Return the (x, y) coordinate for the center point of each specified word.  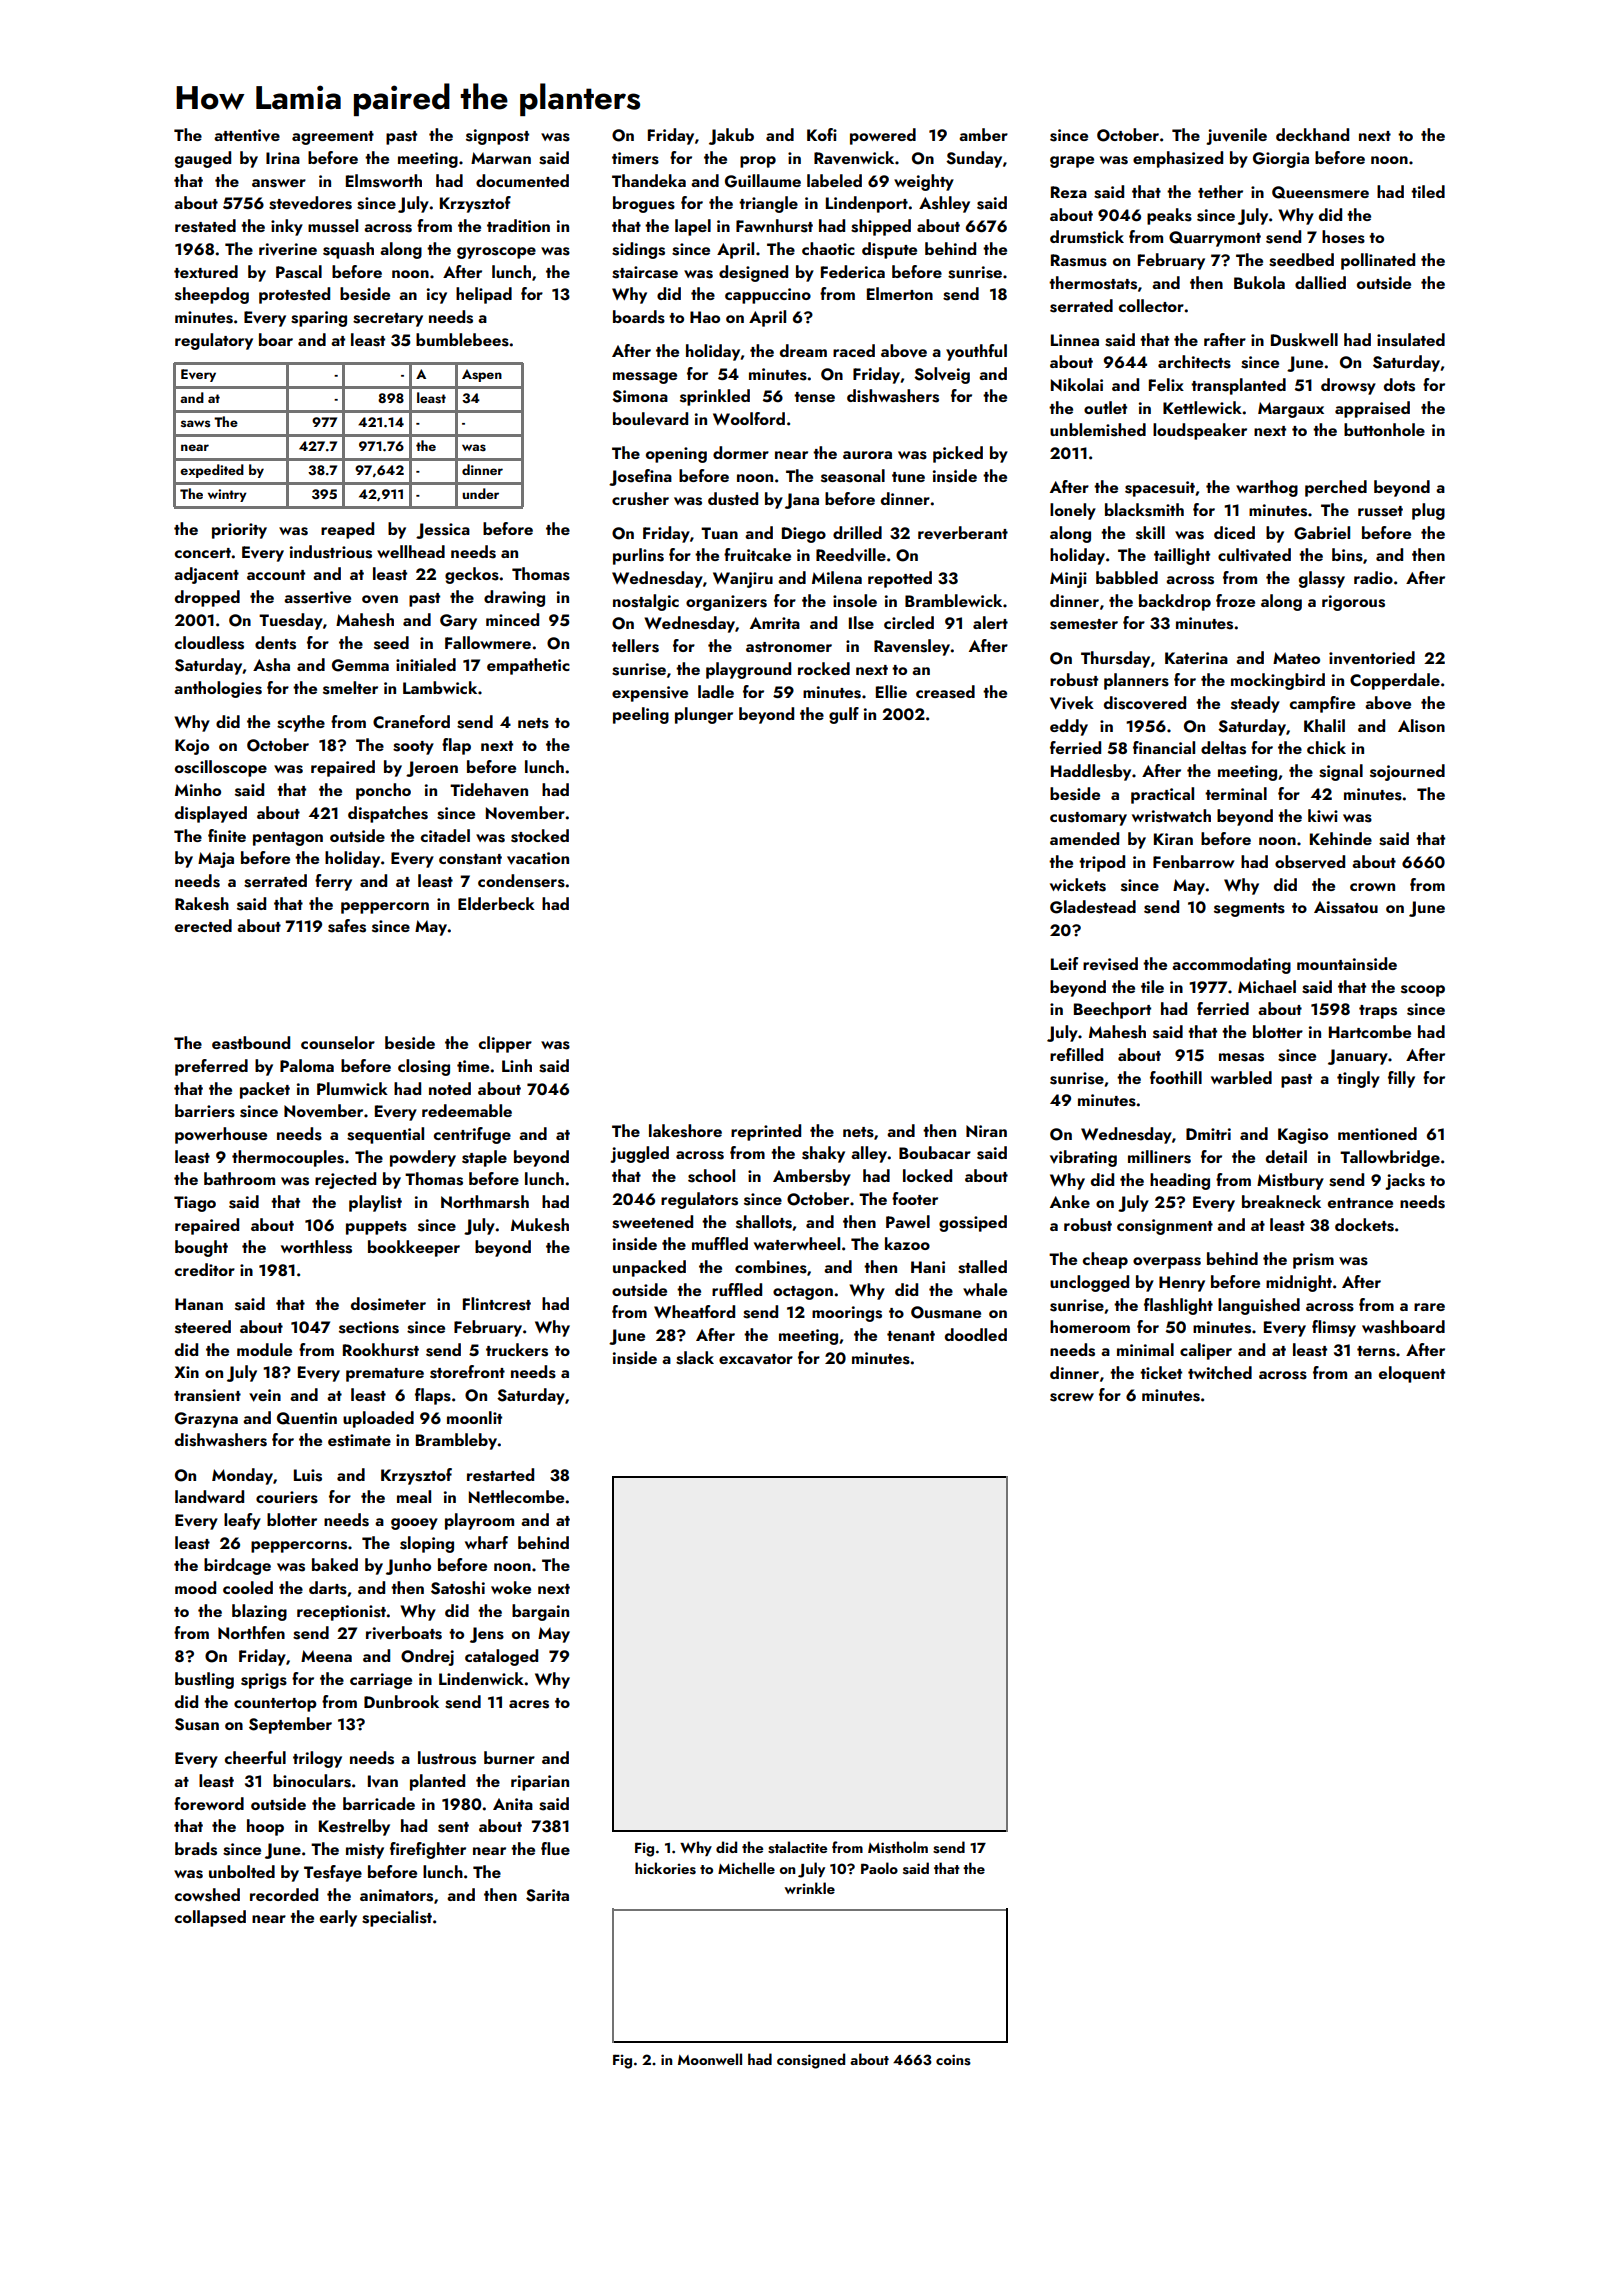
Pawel (908, 1221)
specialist (397, 1918)
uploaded (378, 1419)
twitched (1220, 1372)
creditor (205, 1269)
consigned (811, 2061)
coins (953, 2060)
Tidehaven (489, 789)
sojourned (1407, 772)
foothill (1176, 1077)
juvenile (1236, 136)
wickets (1078, 885)
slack (695, 1358)
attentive (247, 135)
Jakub (731, 136)
